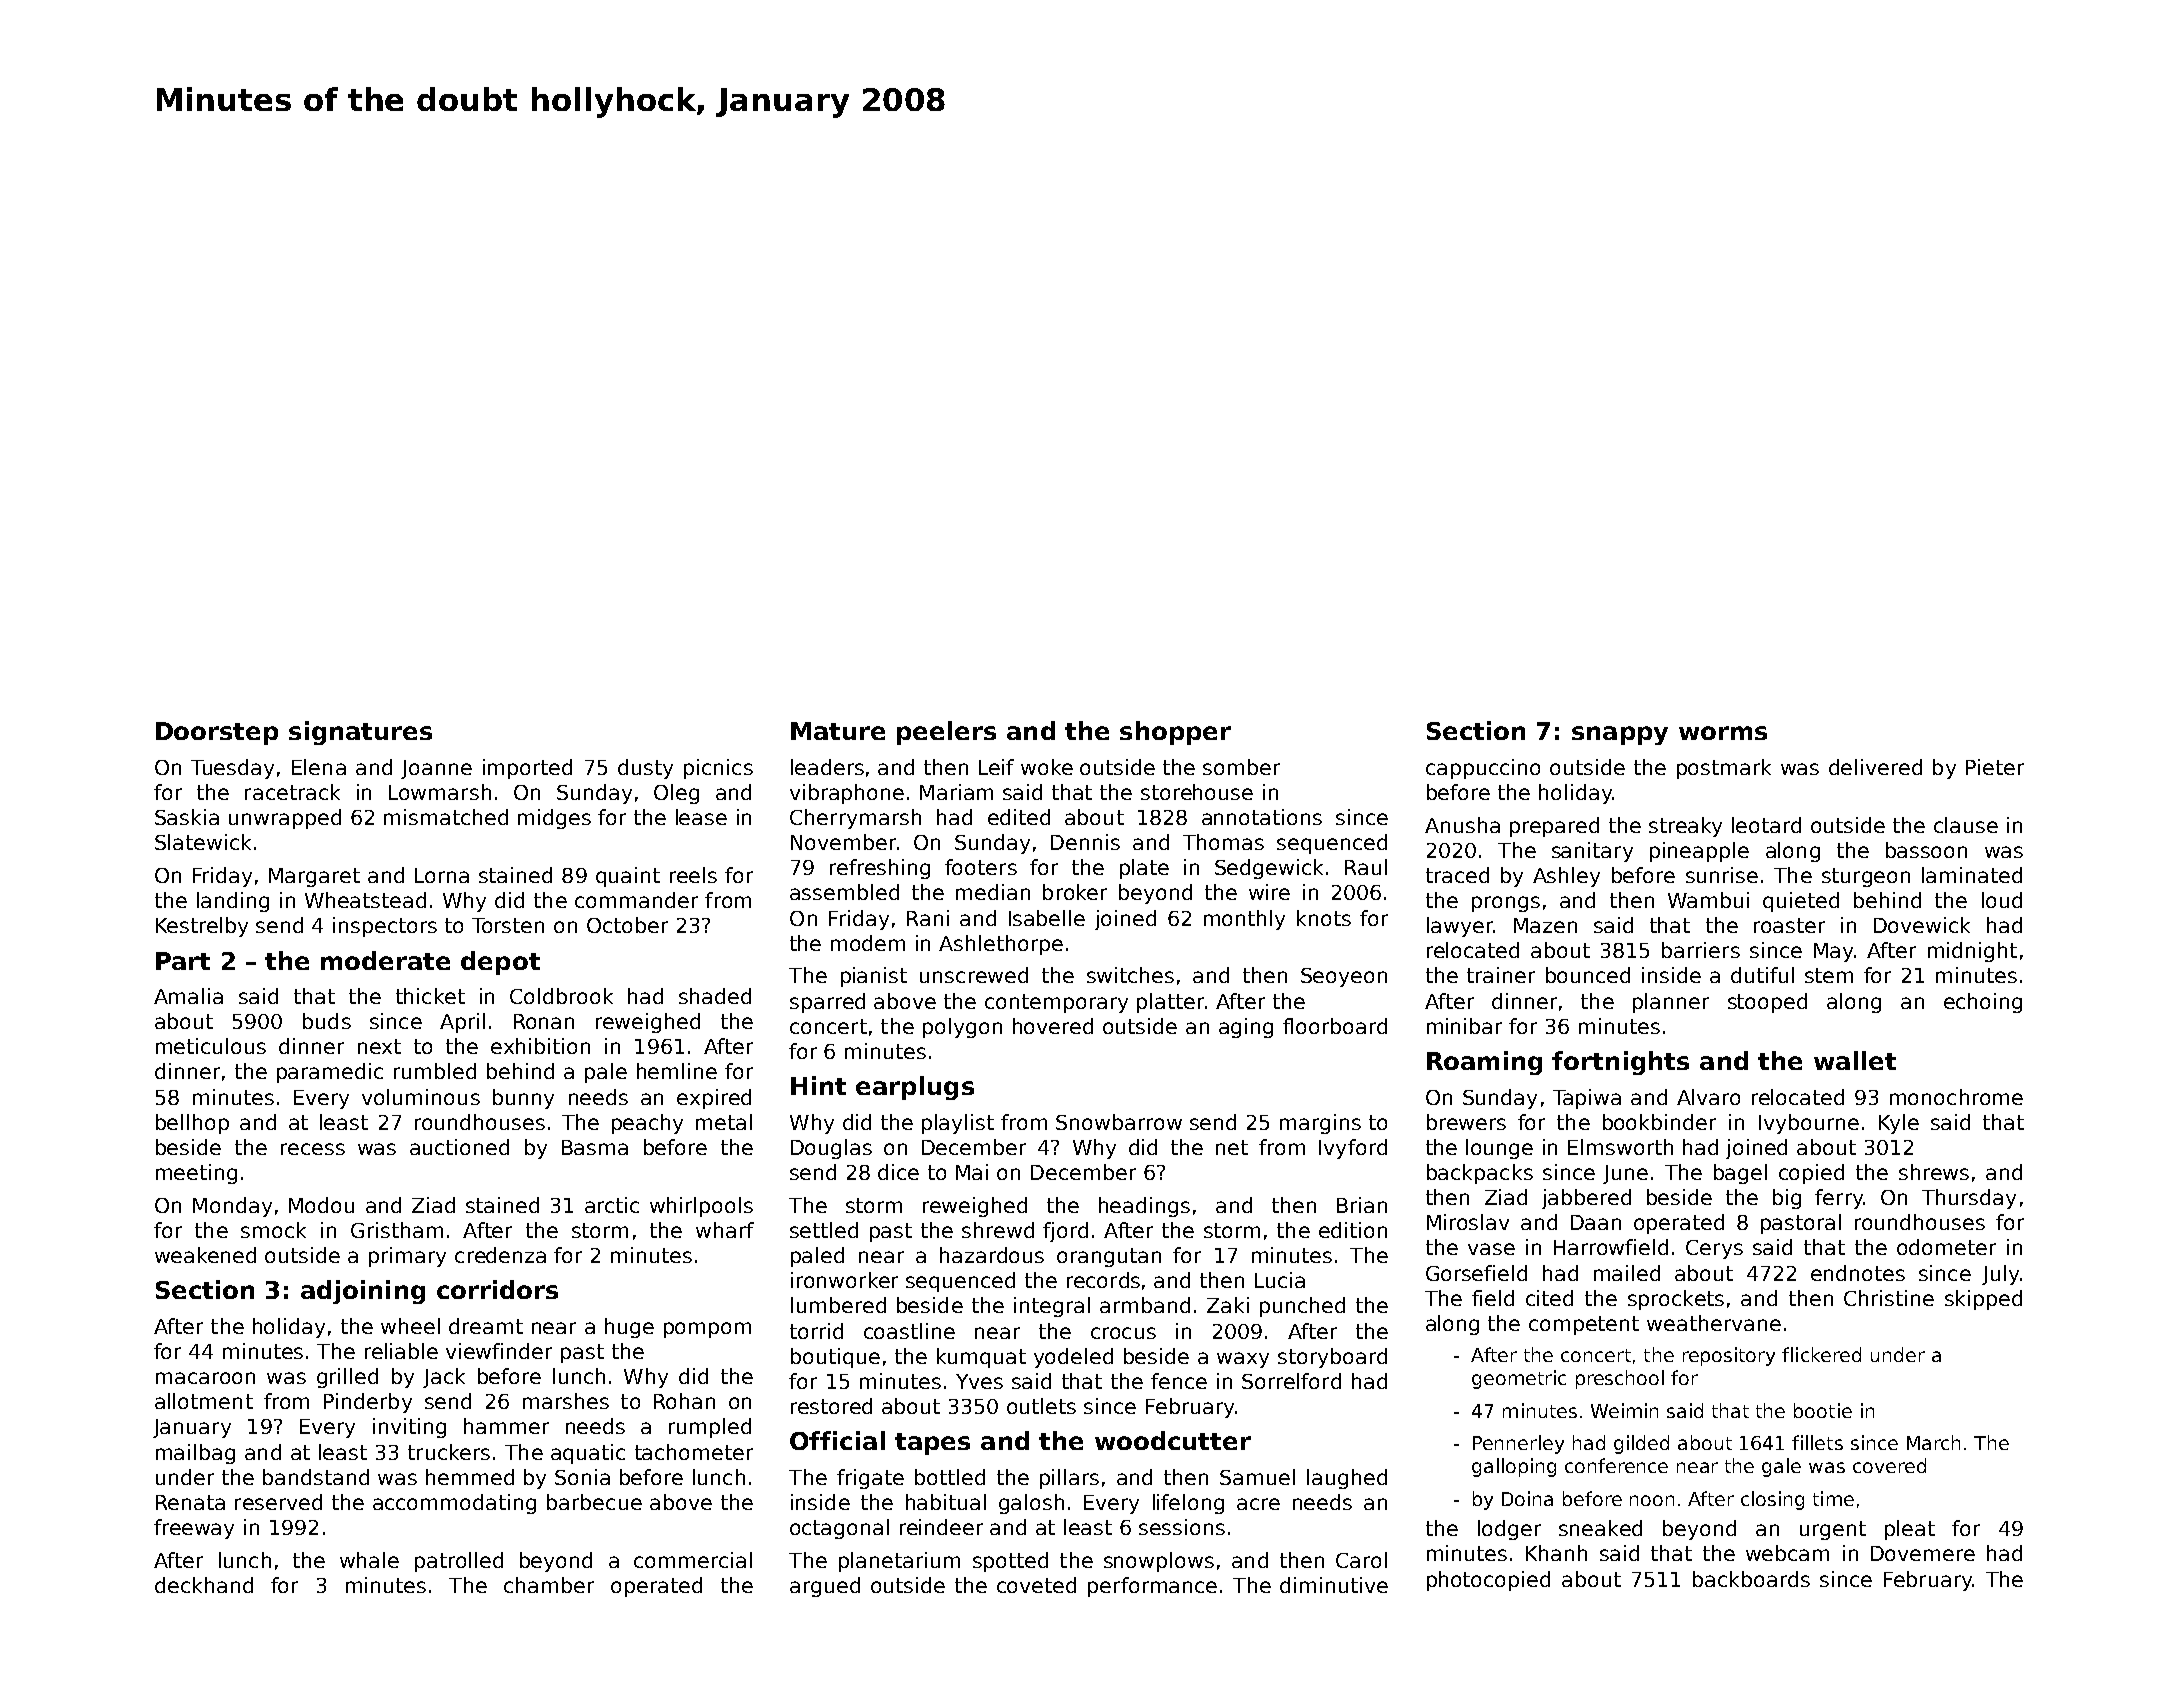 The width and height of the screenshot is (2178, 1683). Describe the element at coordinates (1910, 1530) in the screenshot. I see `pleat` at that location.
